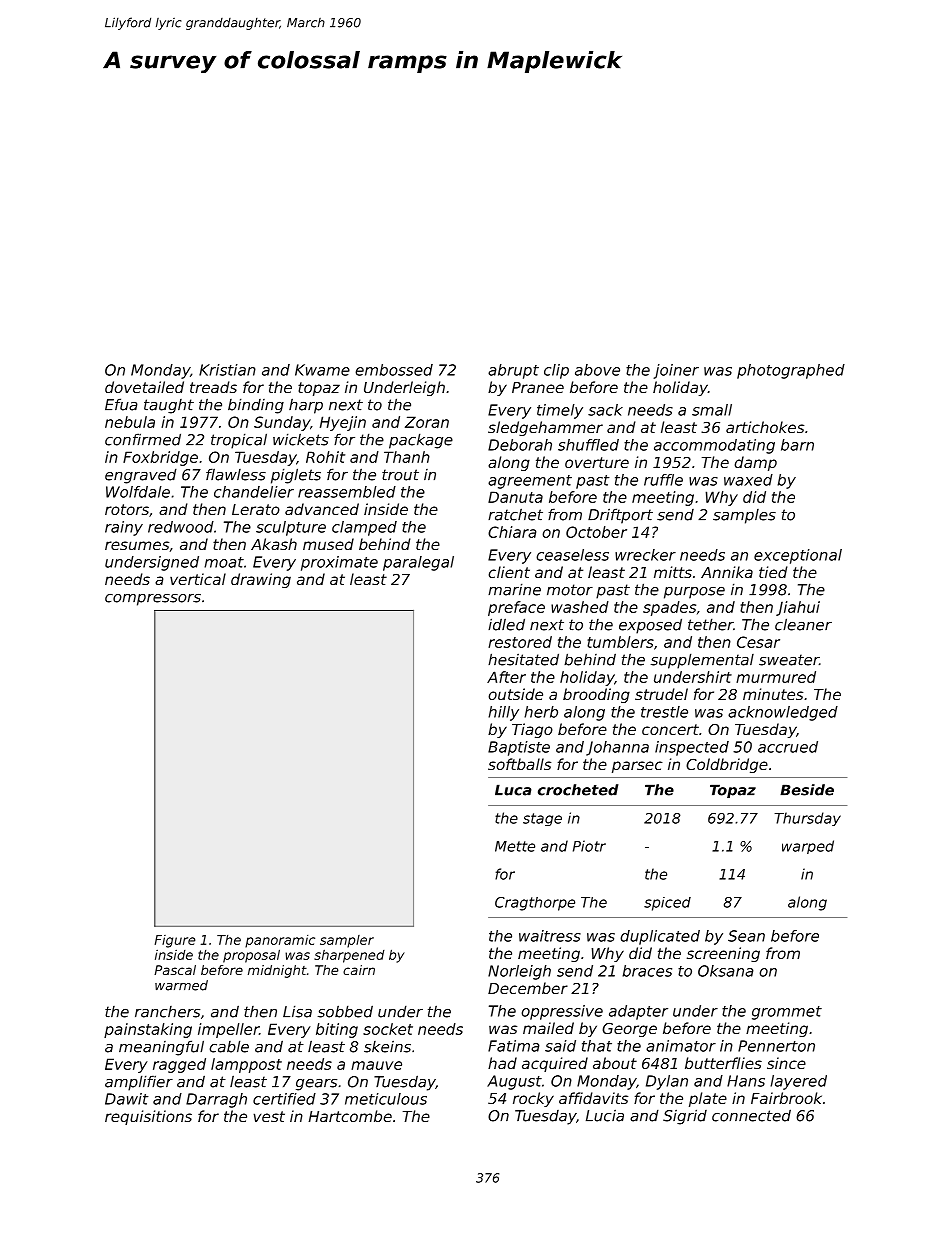  What do you see at coordinates (175, 941) in the image?
I see `Figure` at bounding box center [175, 941].
